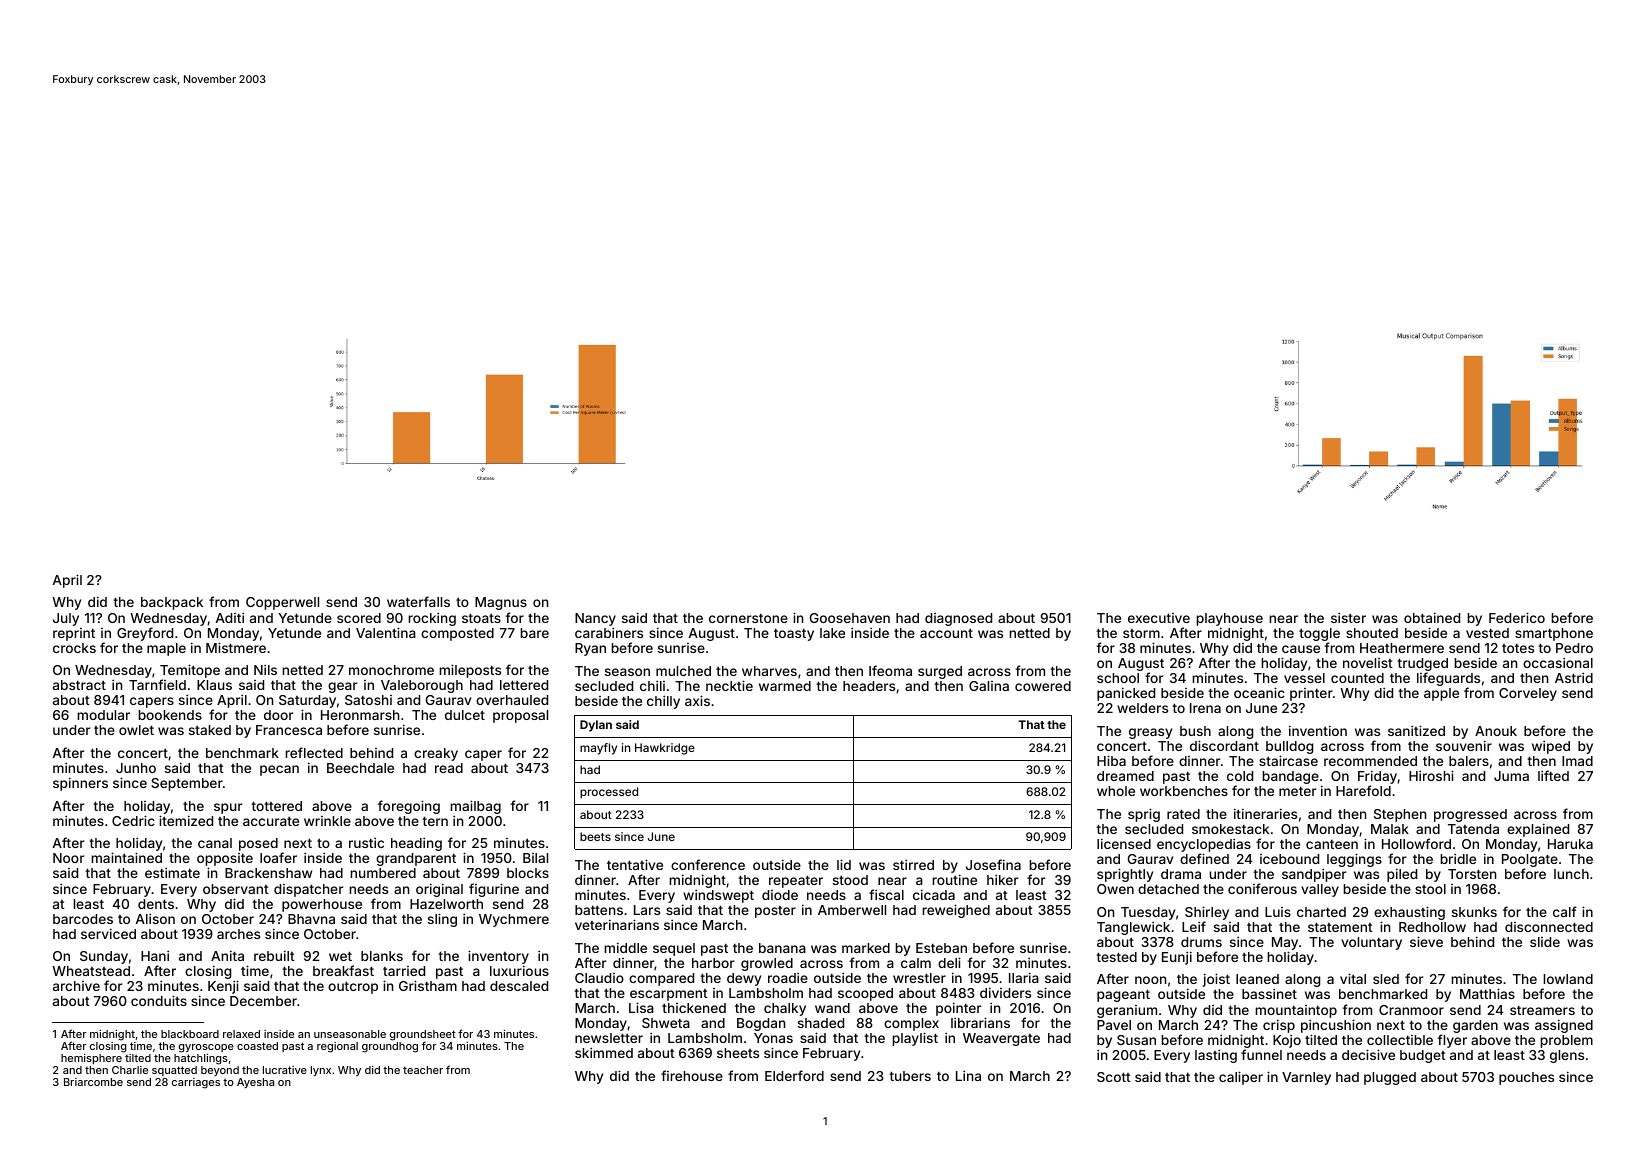 The height and width of the screenshot is (1164, 1646). Describe the element at coordinates (1371, 943) in the screenshot. I see `voluntary` at that location.
